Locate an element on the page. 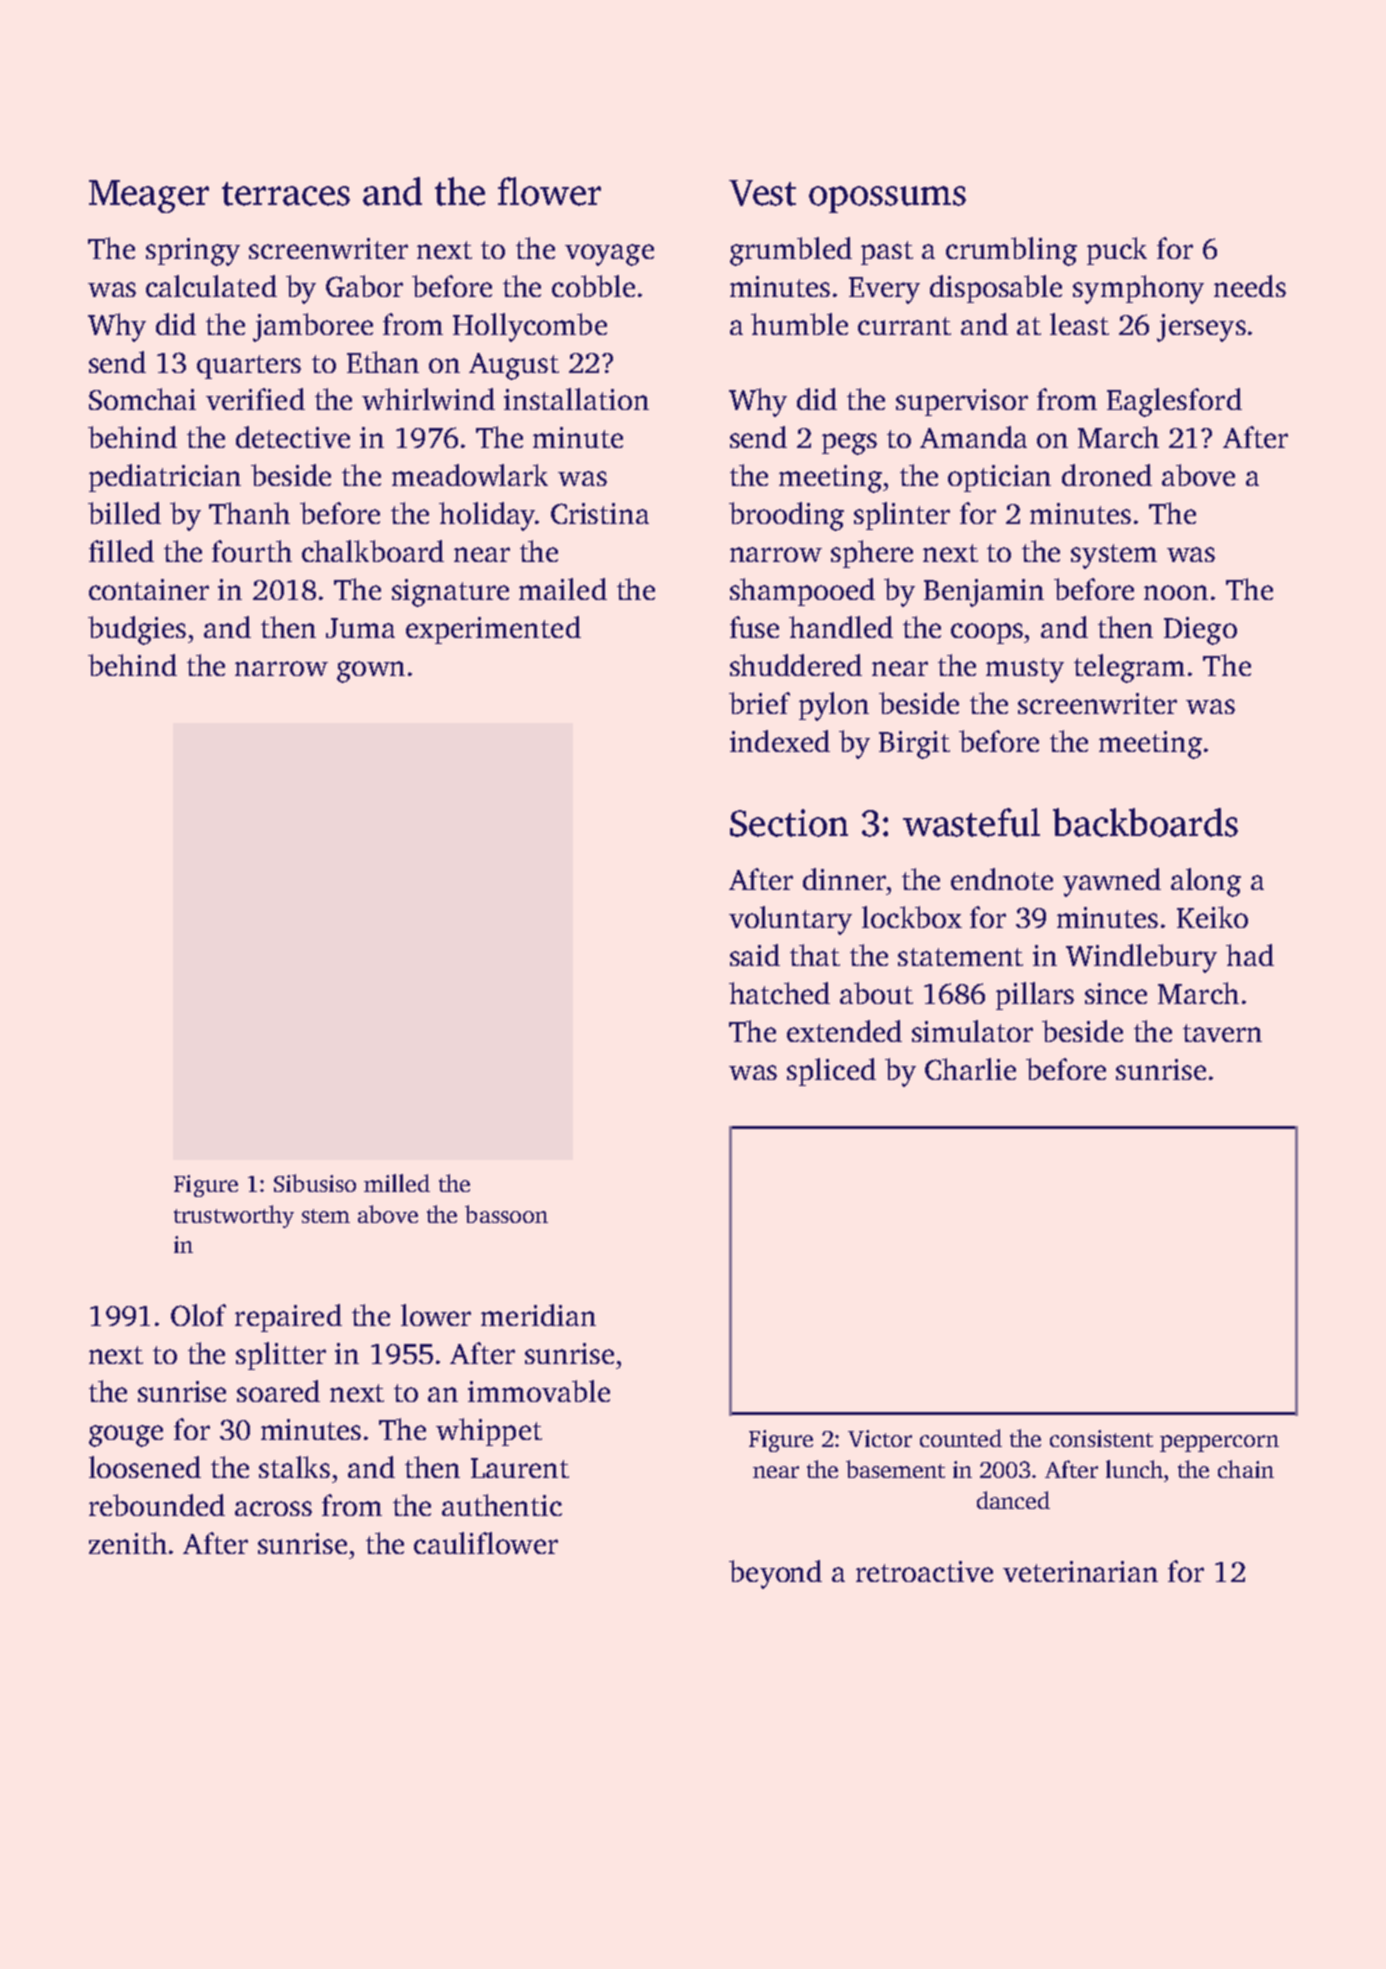 This page has height=1969, width=1386. Eaglesford is located at coordinates (1174, 402).
